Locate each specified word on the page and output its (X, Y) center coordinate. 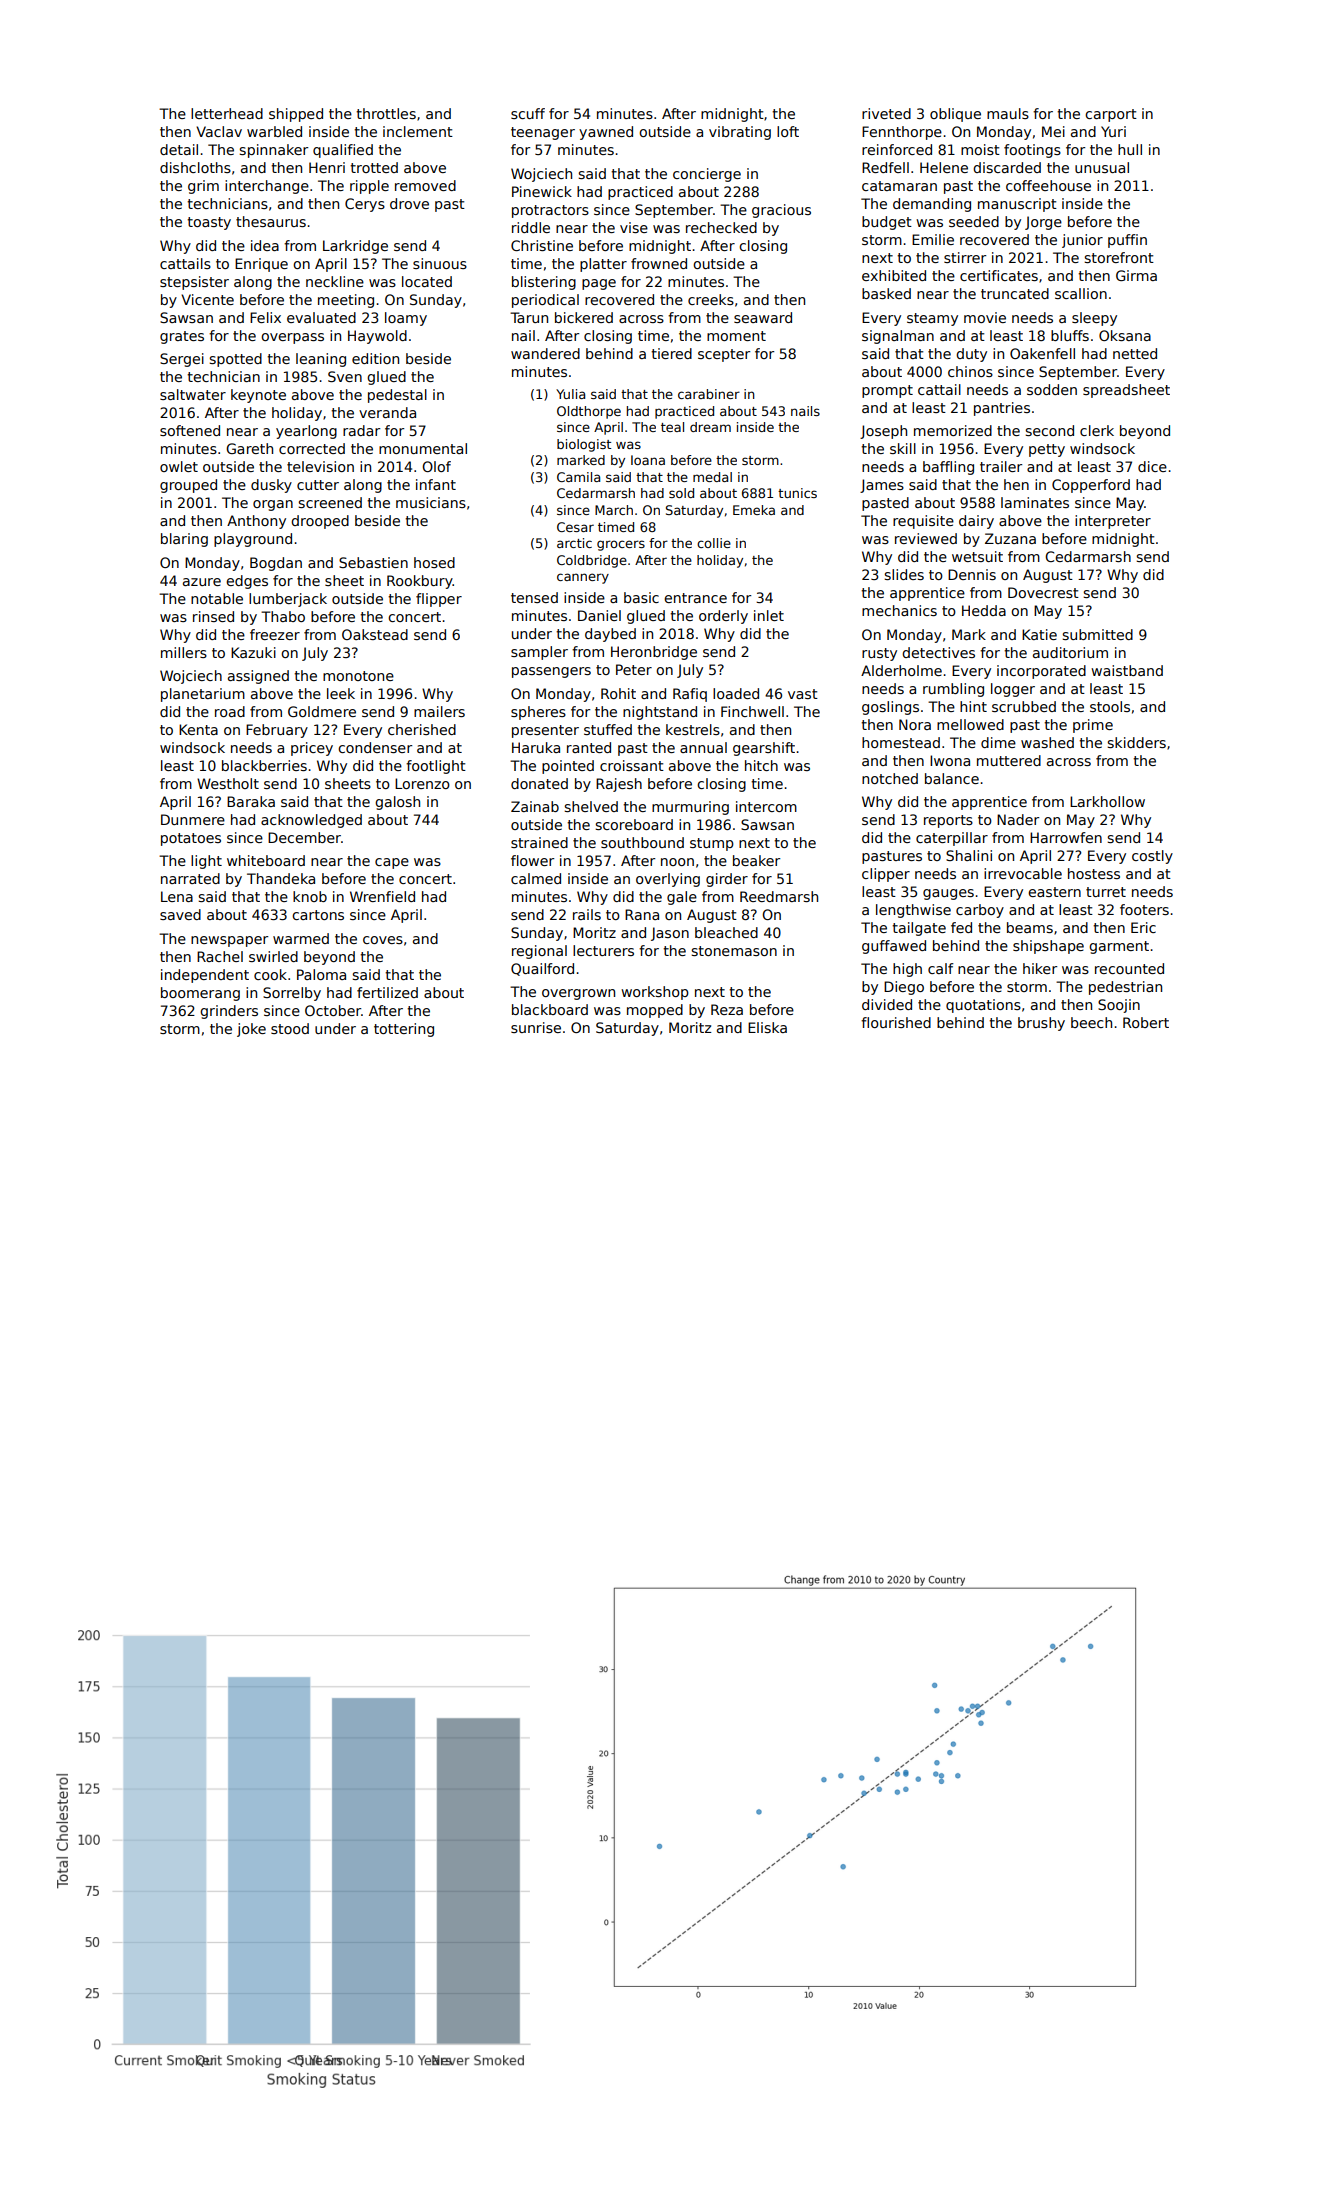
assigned (258, 677)
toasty (209, 223)
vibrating (740, 133)
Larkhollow (1107, 801)
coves (383, 940)
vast (803, 694)
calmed (536, 878)
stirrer (965, 257)
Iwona (950, 760)
